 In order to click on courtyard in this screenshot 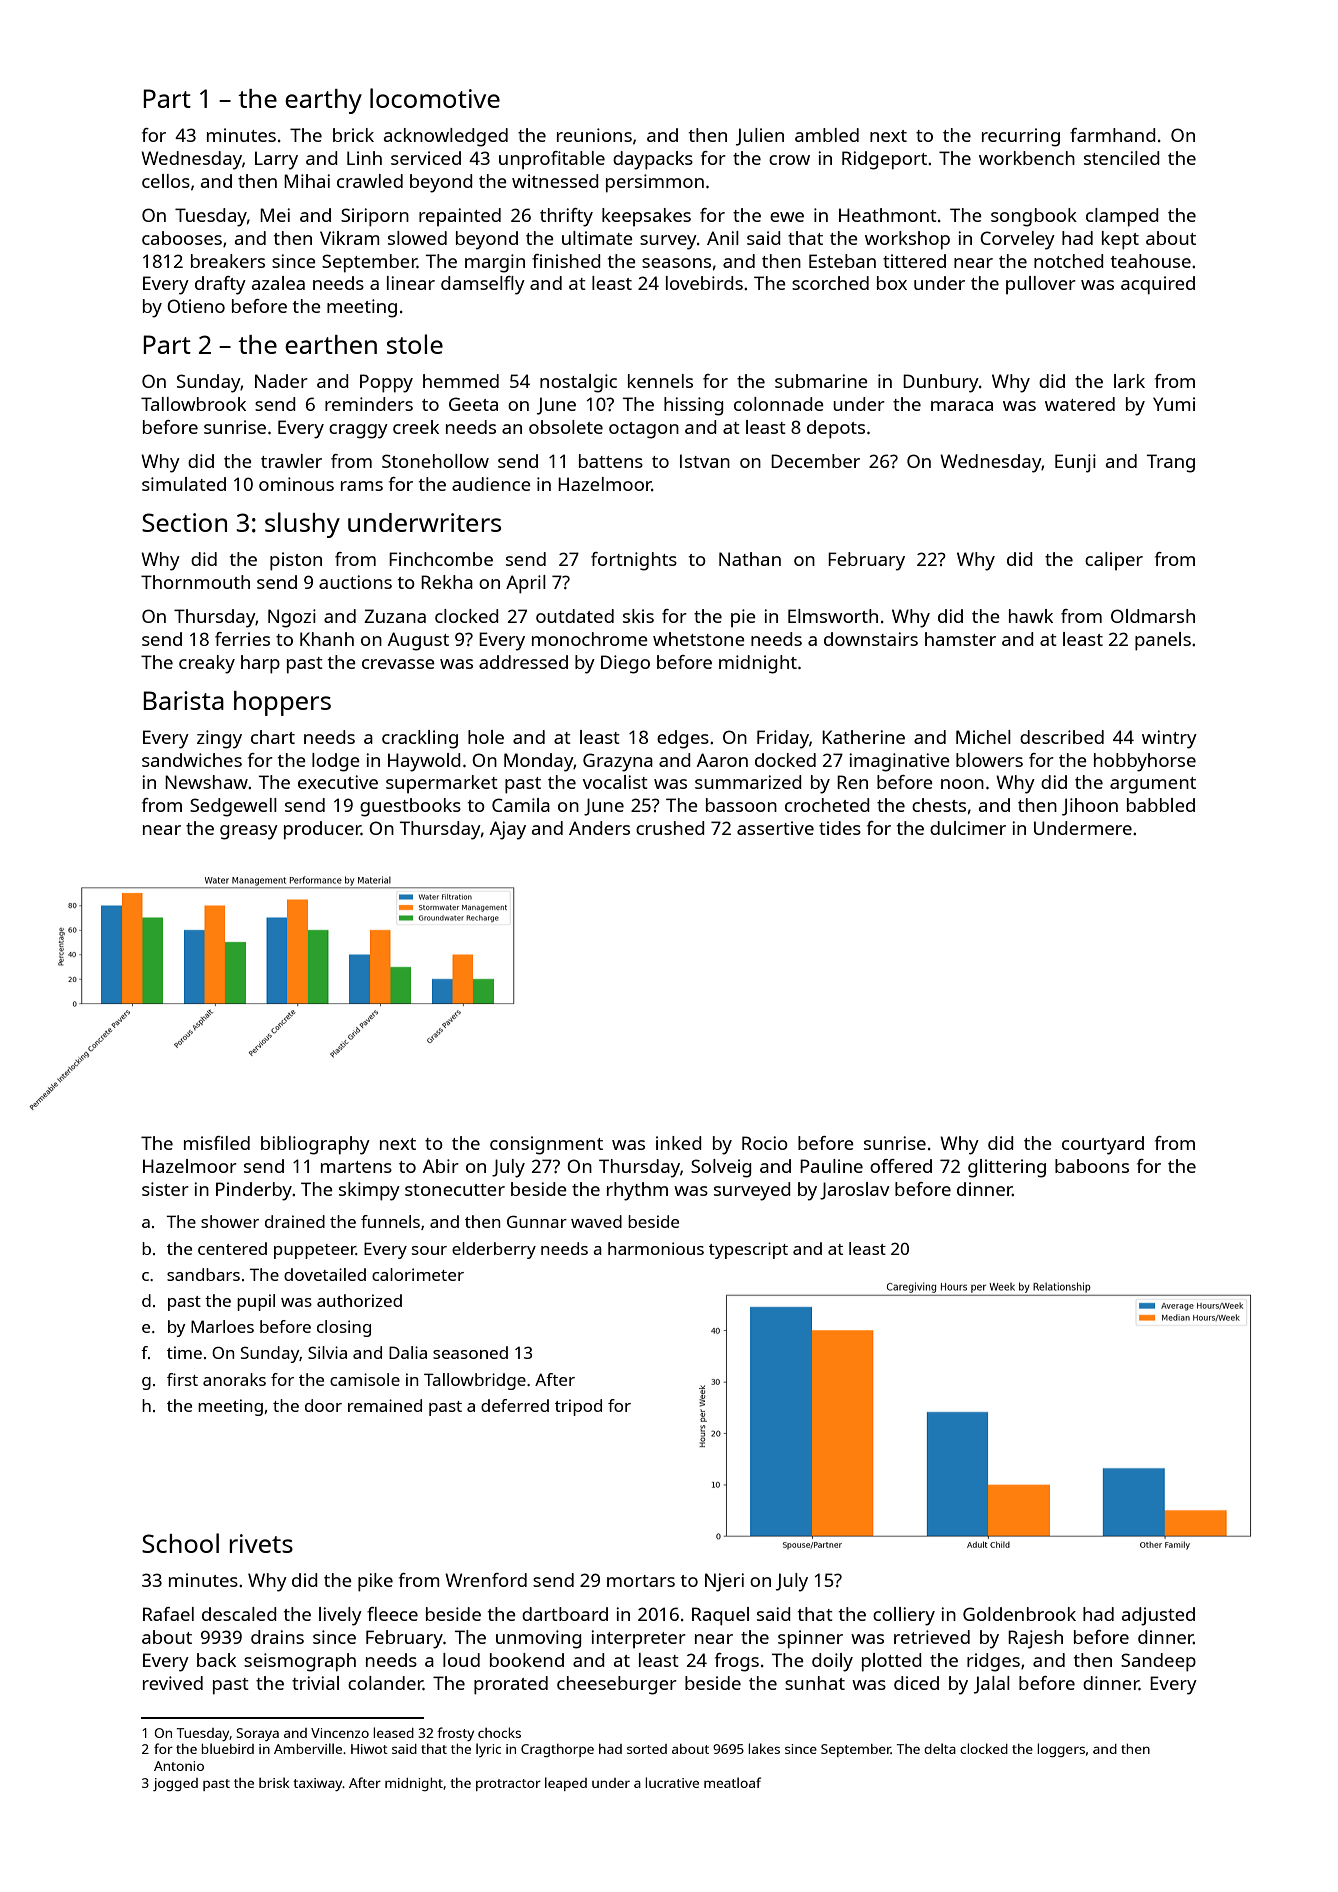, I will do `click(1103, 1145)`.
